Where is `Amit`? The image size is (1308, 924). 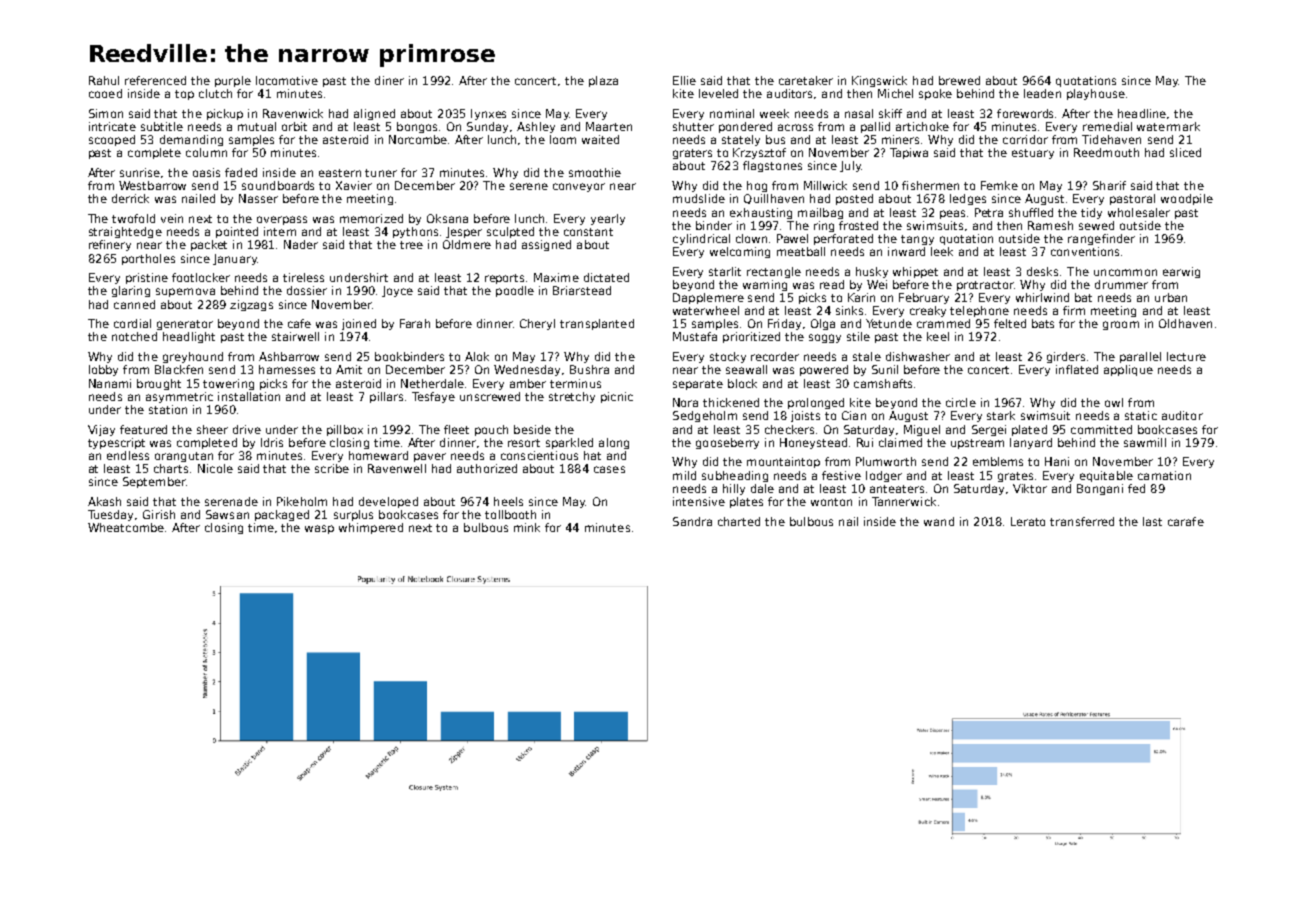
Amit is located at coordinates (349, 369).
